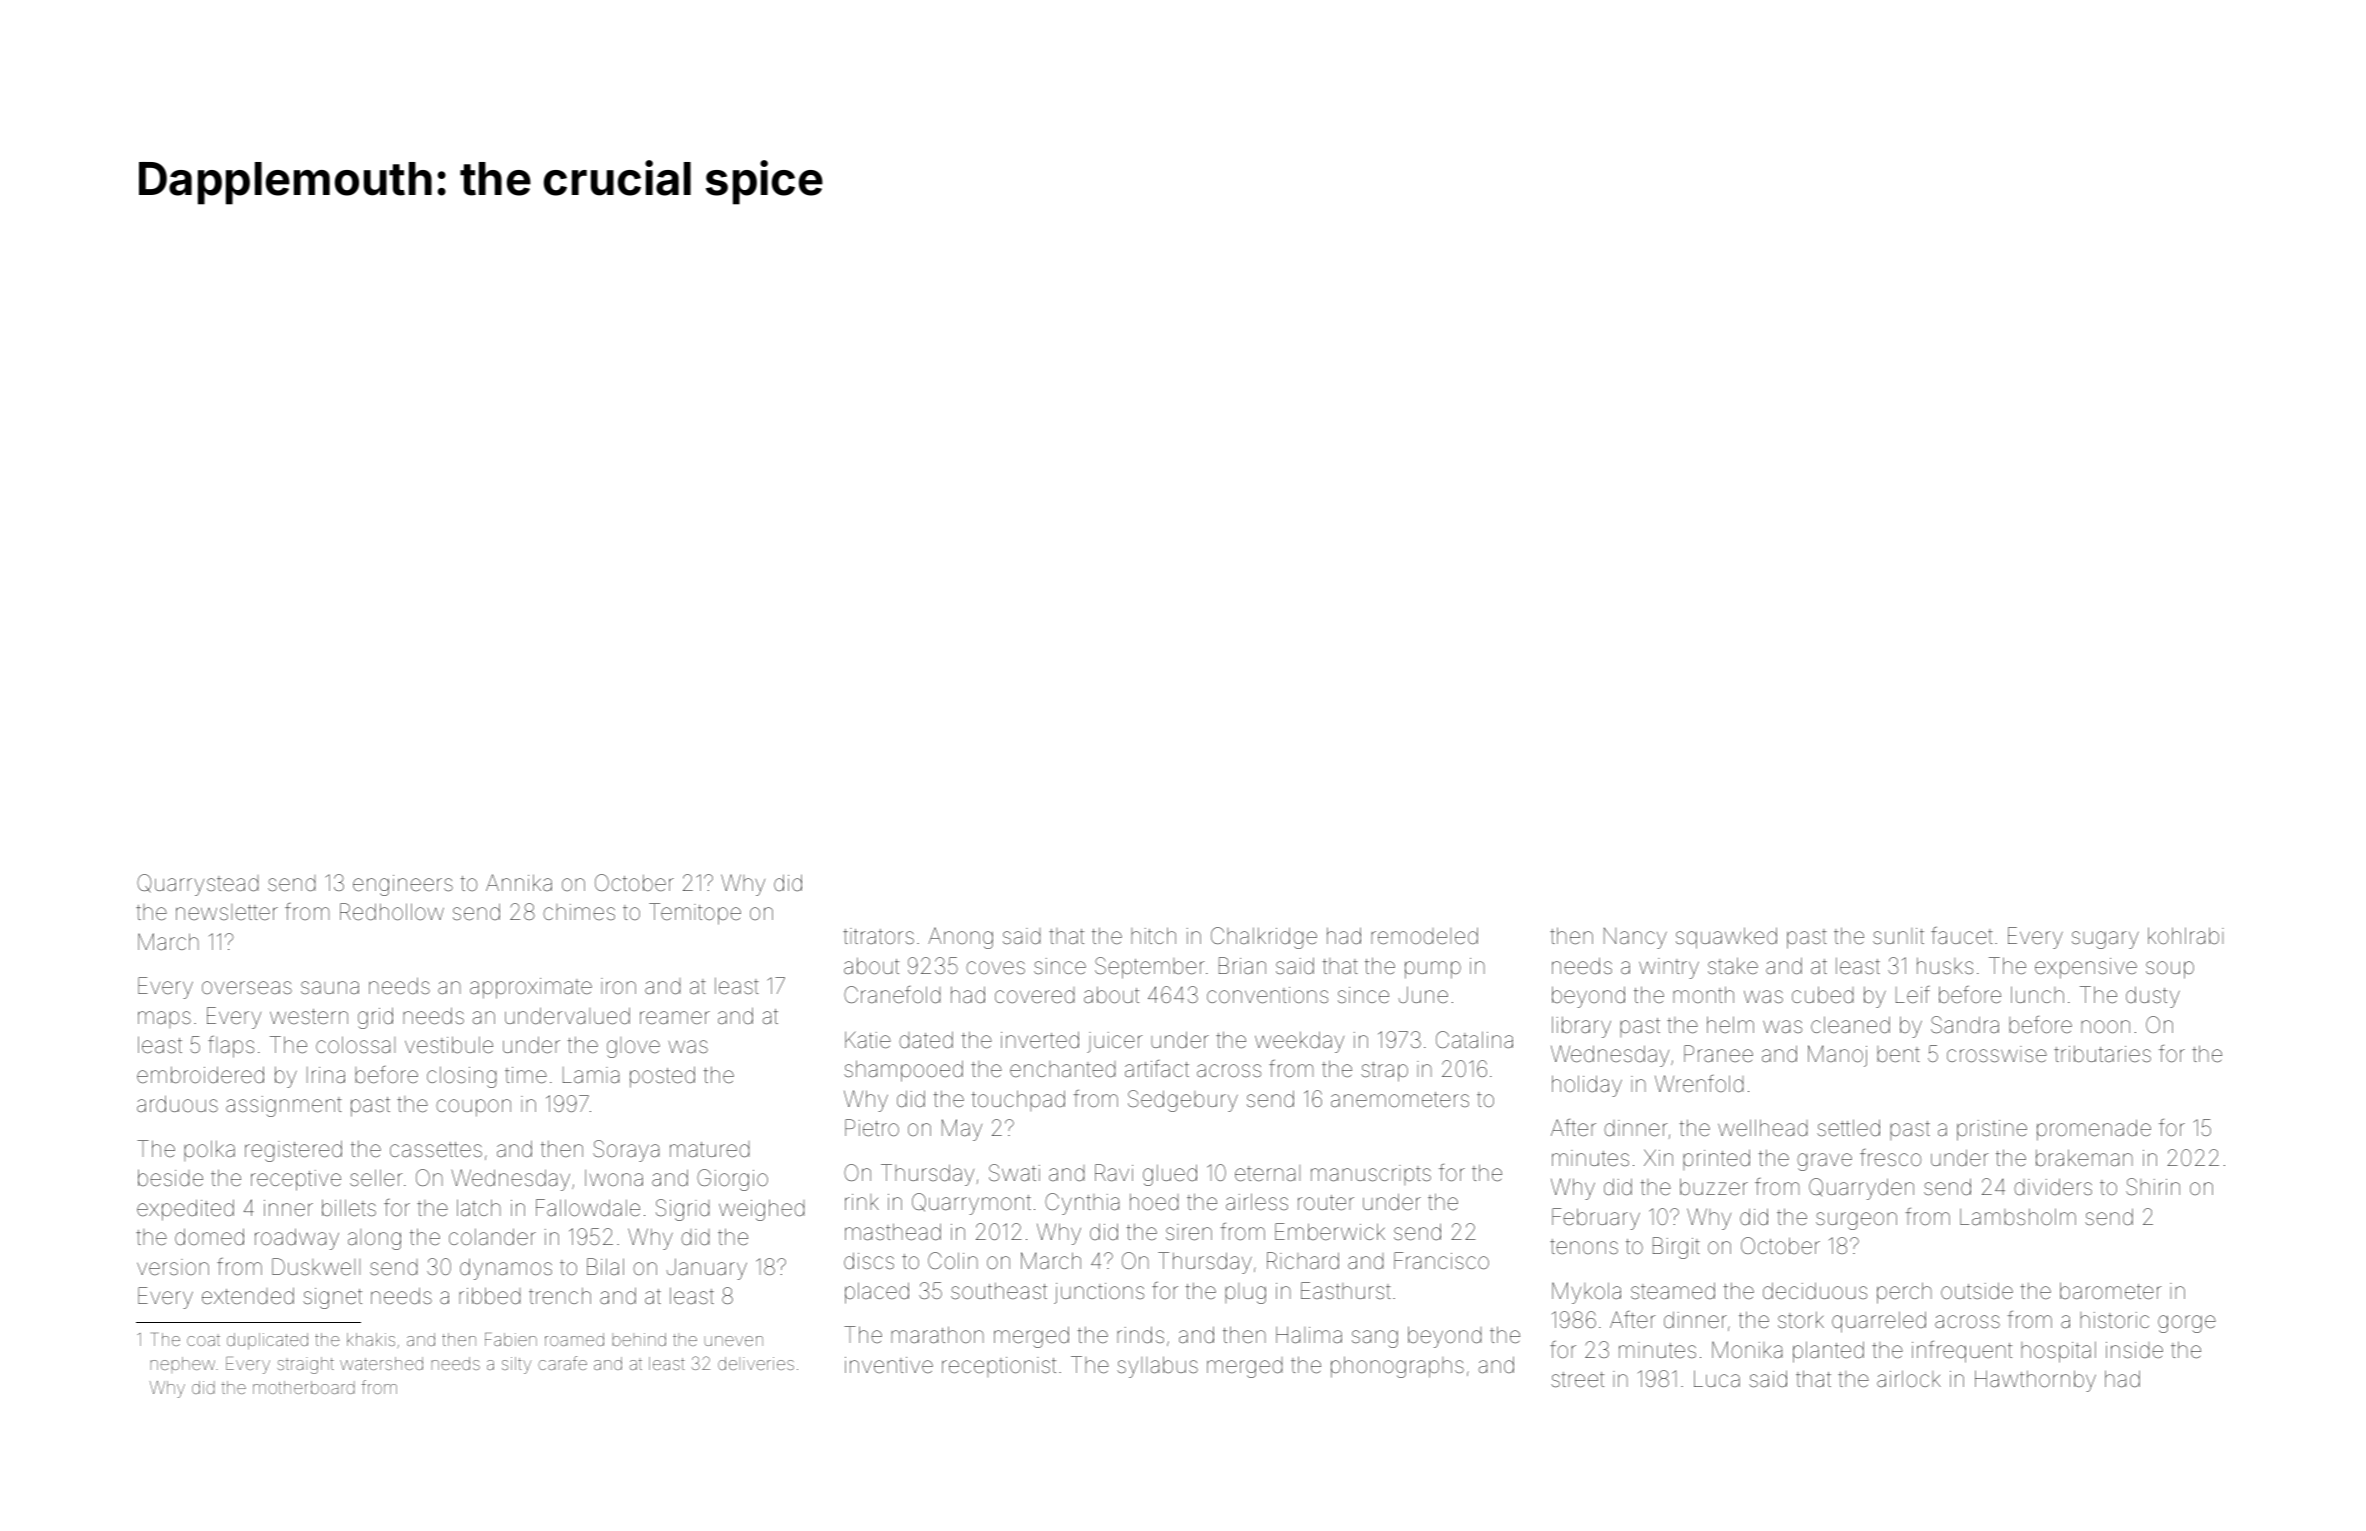 The image size is (2366, 1531). Describe the element at coordinates (1346, 1291) in the screenshot. I see `Easthurst` at that location.
